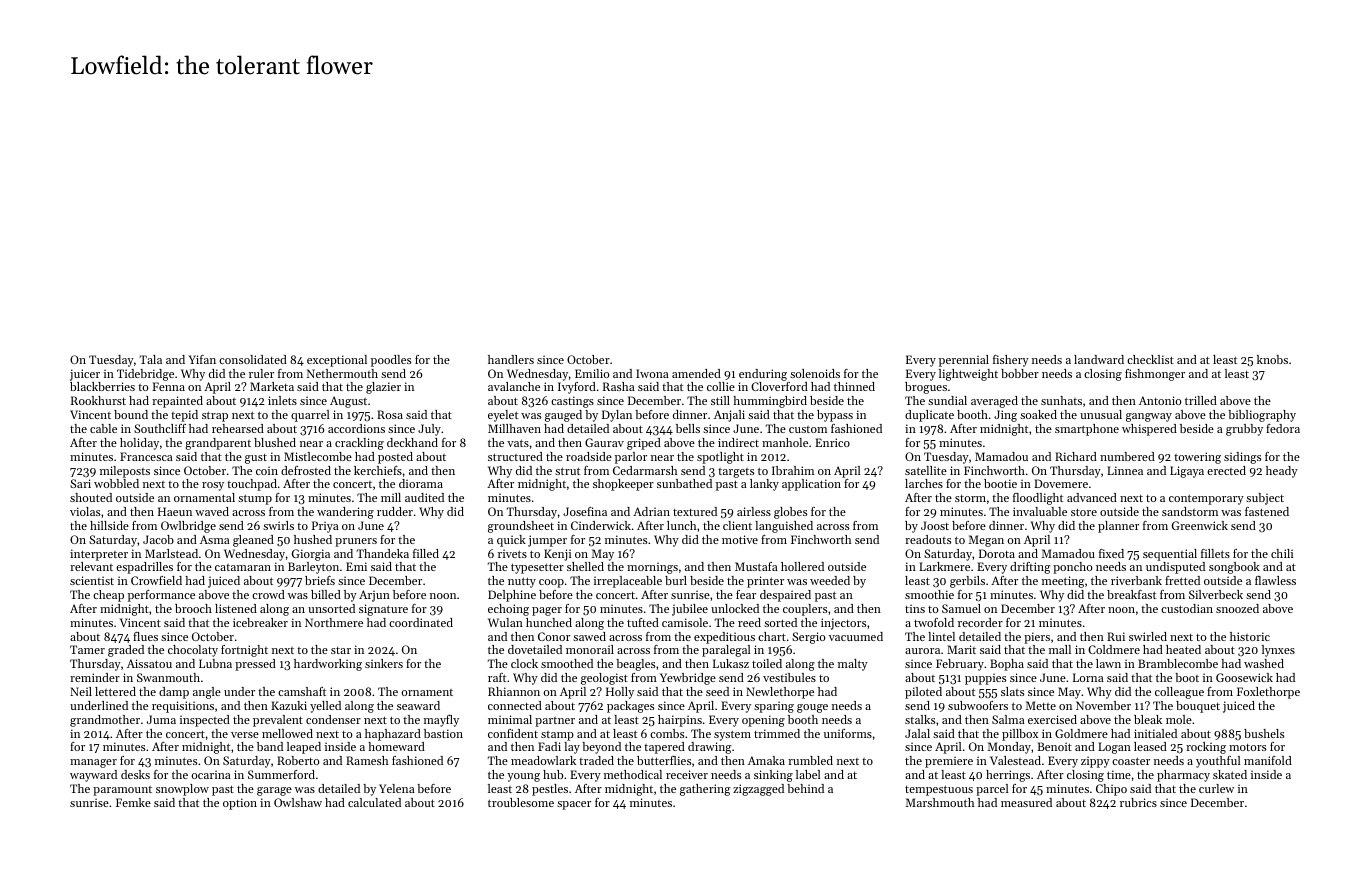 The width and height of the image is (1372, 887). I want to click on subject, so click(1265, 499).
